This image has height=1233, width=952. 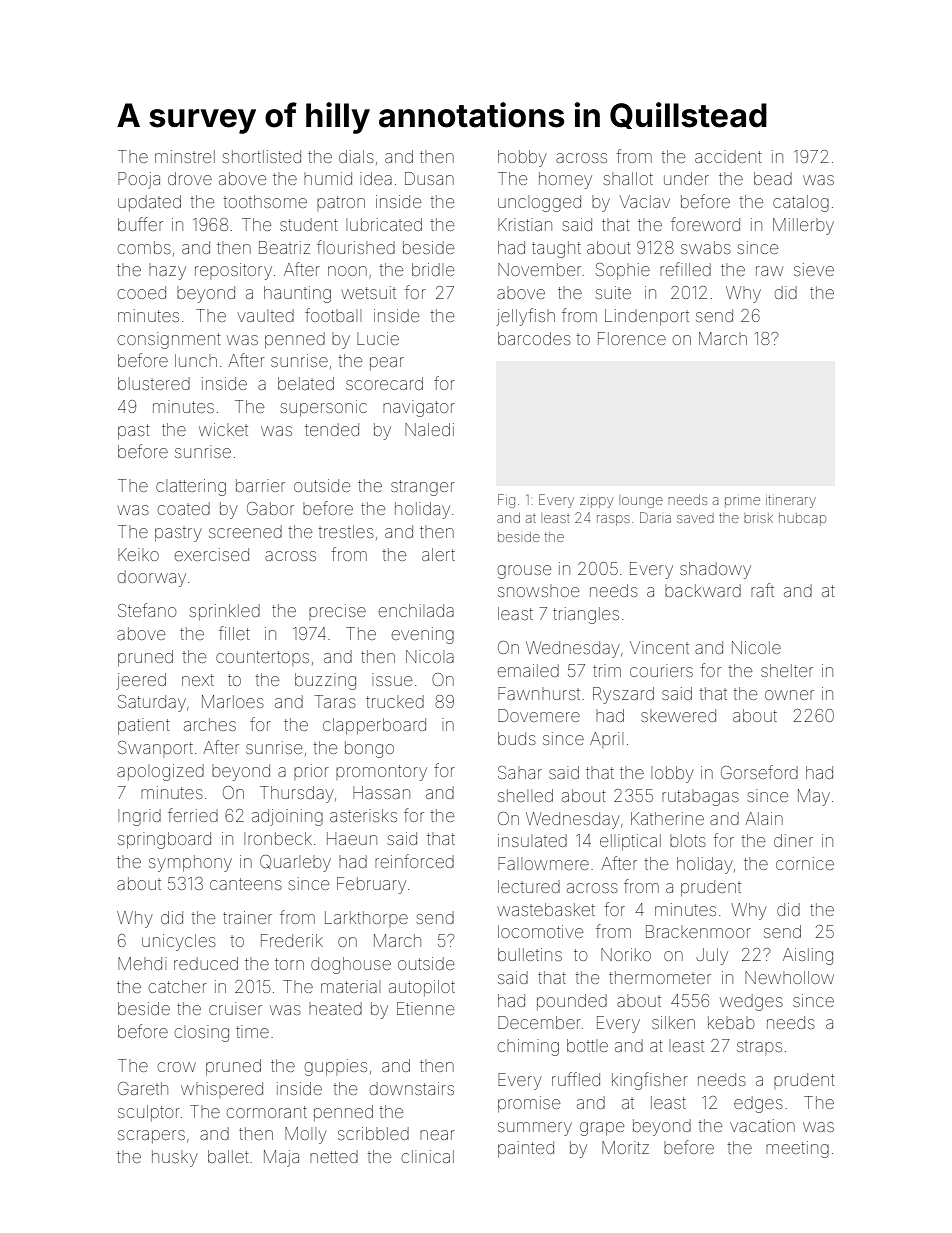 What do you see at coordinates (138, 554) in the image?
I see `Keiko` at bounding box center [138, 554].
